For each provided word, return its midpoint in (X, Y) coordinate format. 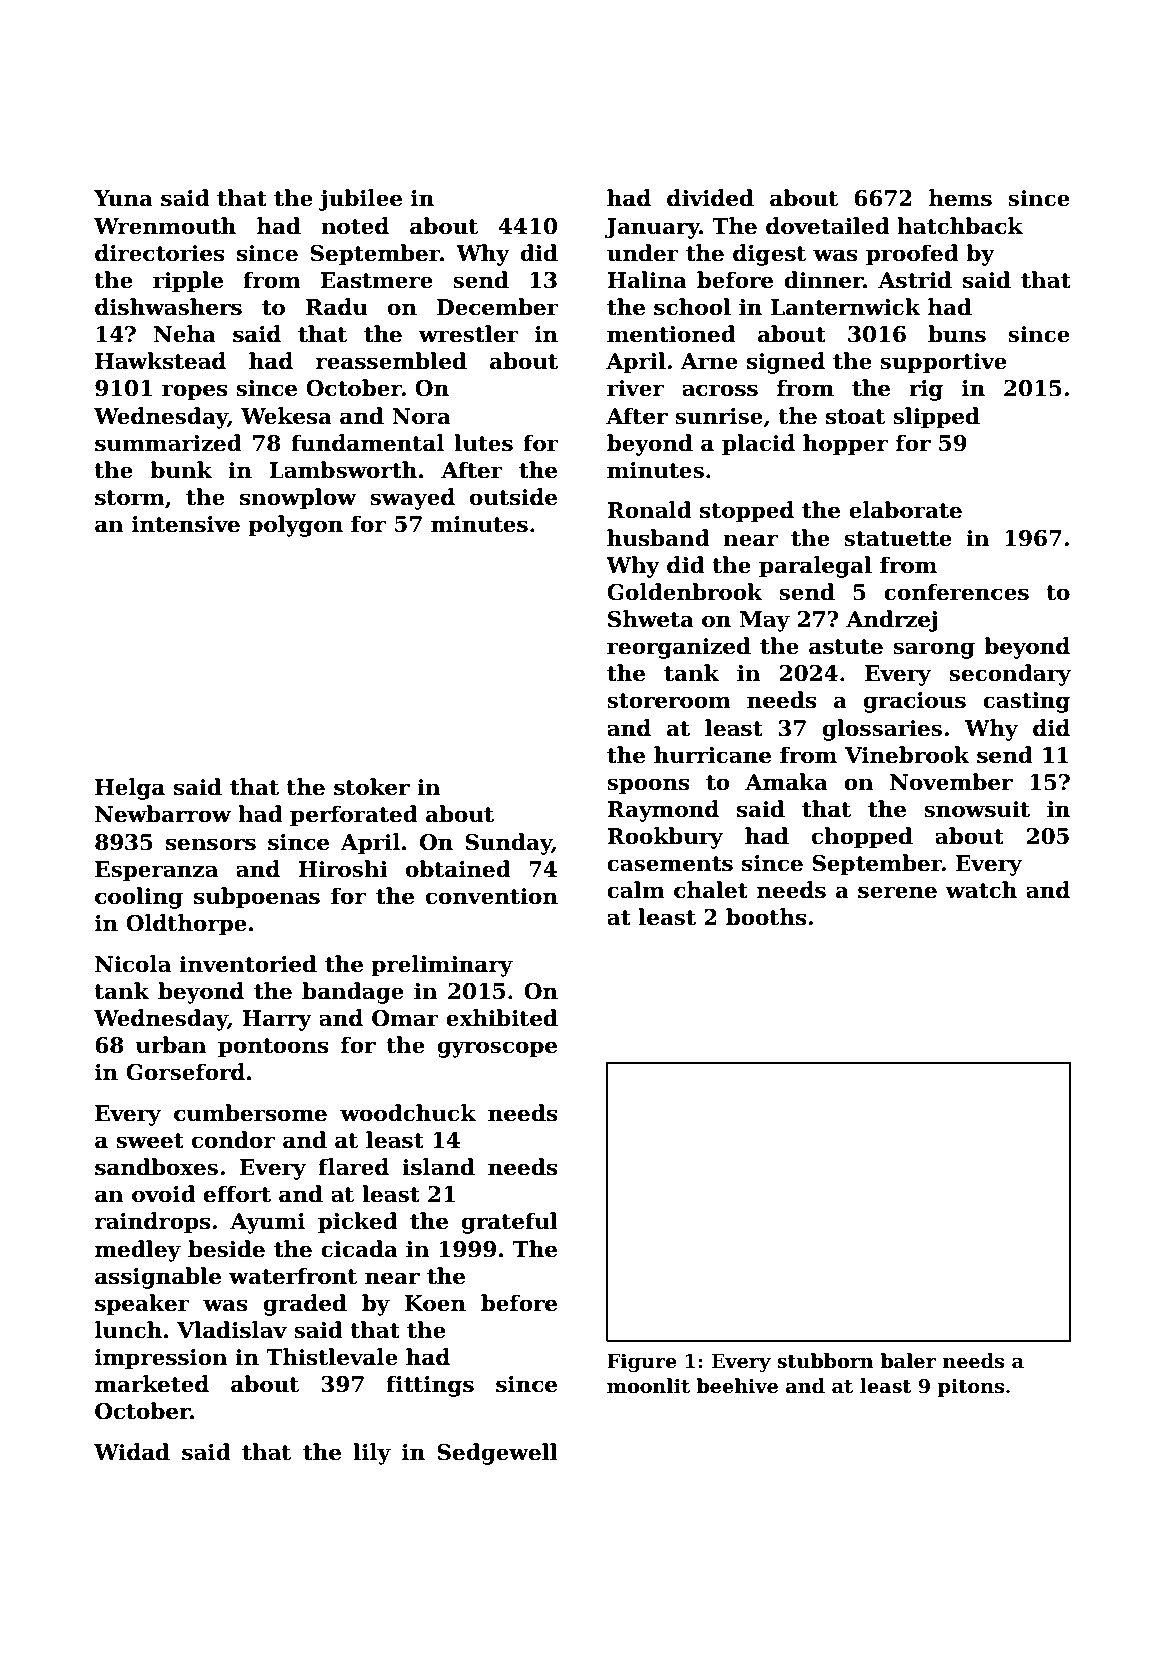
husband (658, 538)
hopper (845, 445)
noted (355, 226)
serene (897, 892)
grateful (510, 1223)
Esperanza (156, 871)
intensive (186, 524)
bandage (353, 993)
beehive (737, 1386)
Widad (132, 1452)
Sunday (508, 844)
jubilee (360, 200)
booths (766, 917)
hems (960, 198)
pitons (971, 1387)
